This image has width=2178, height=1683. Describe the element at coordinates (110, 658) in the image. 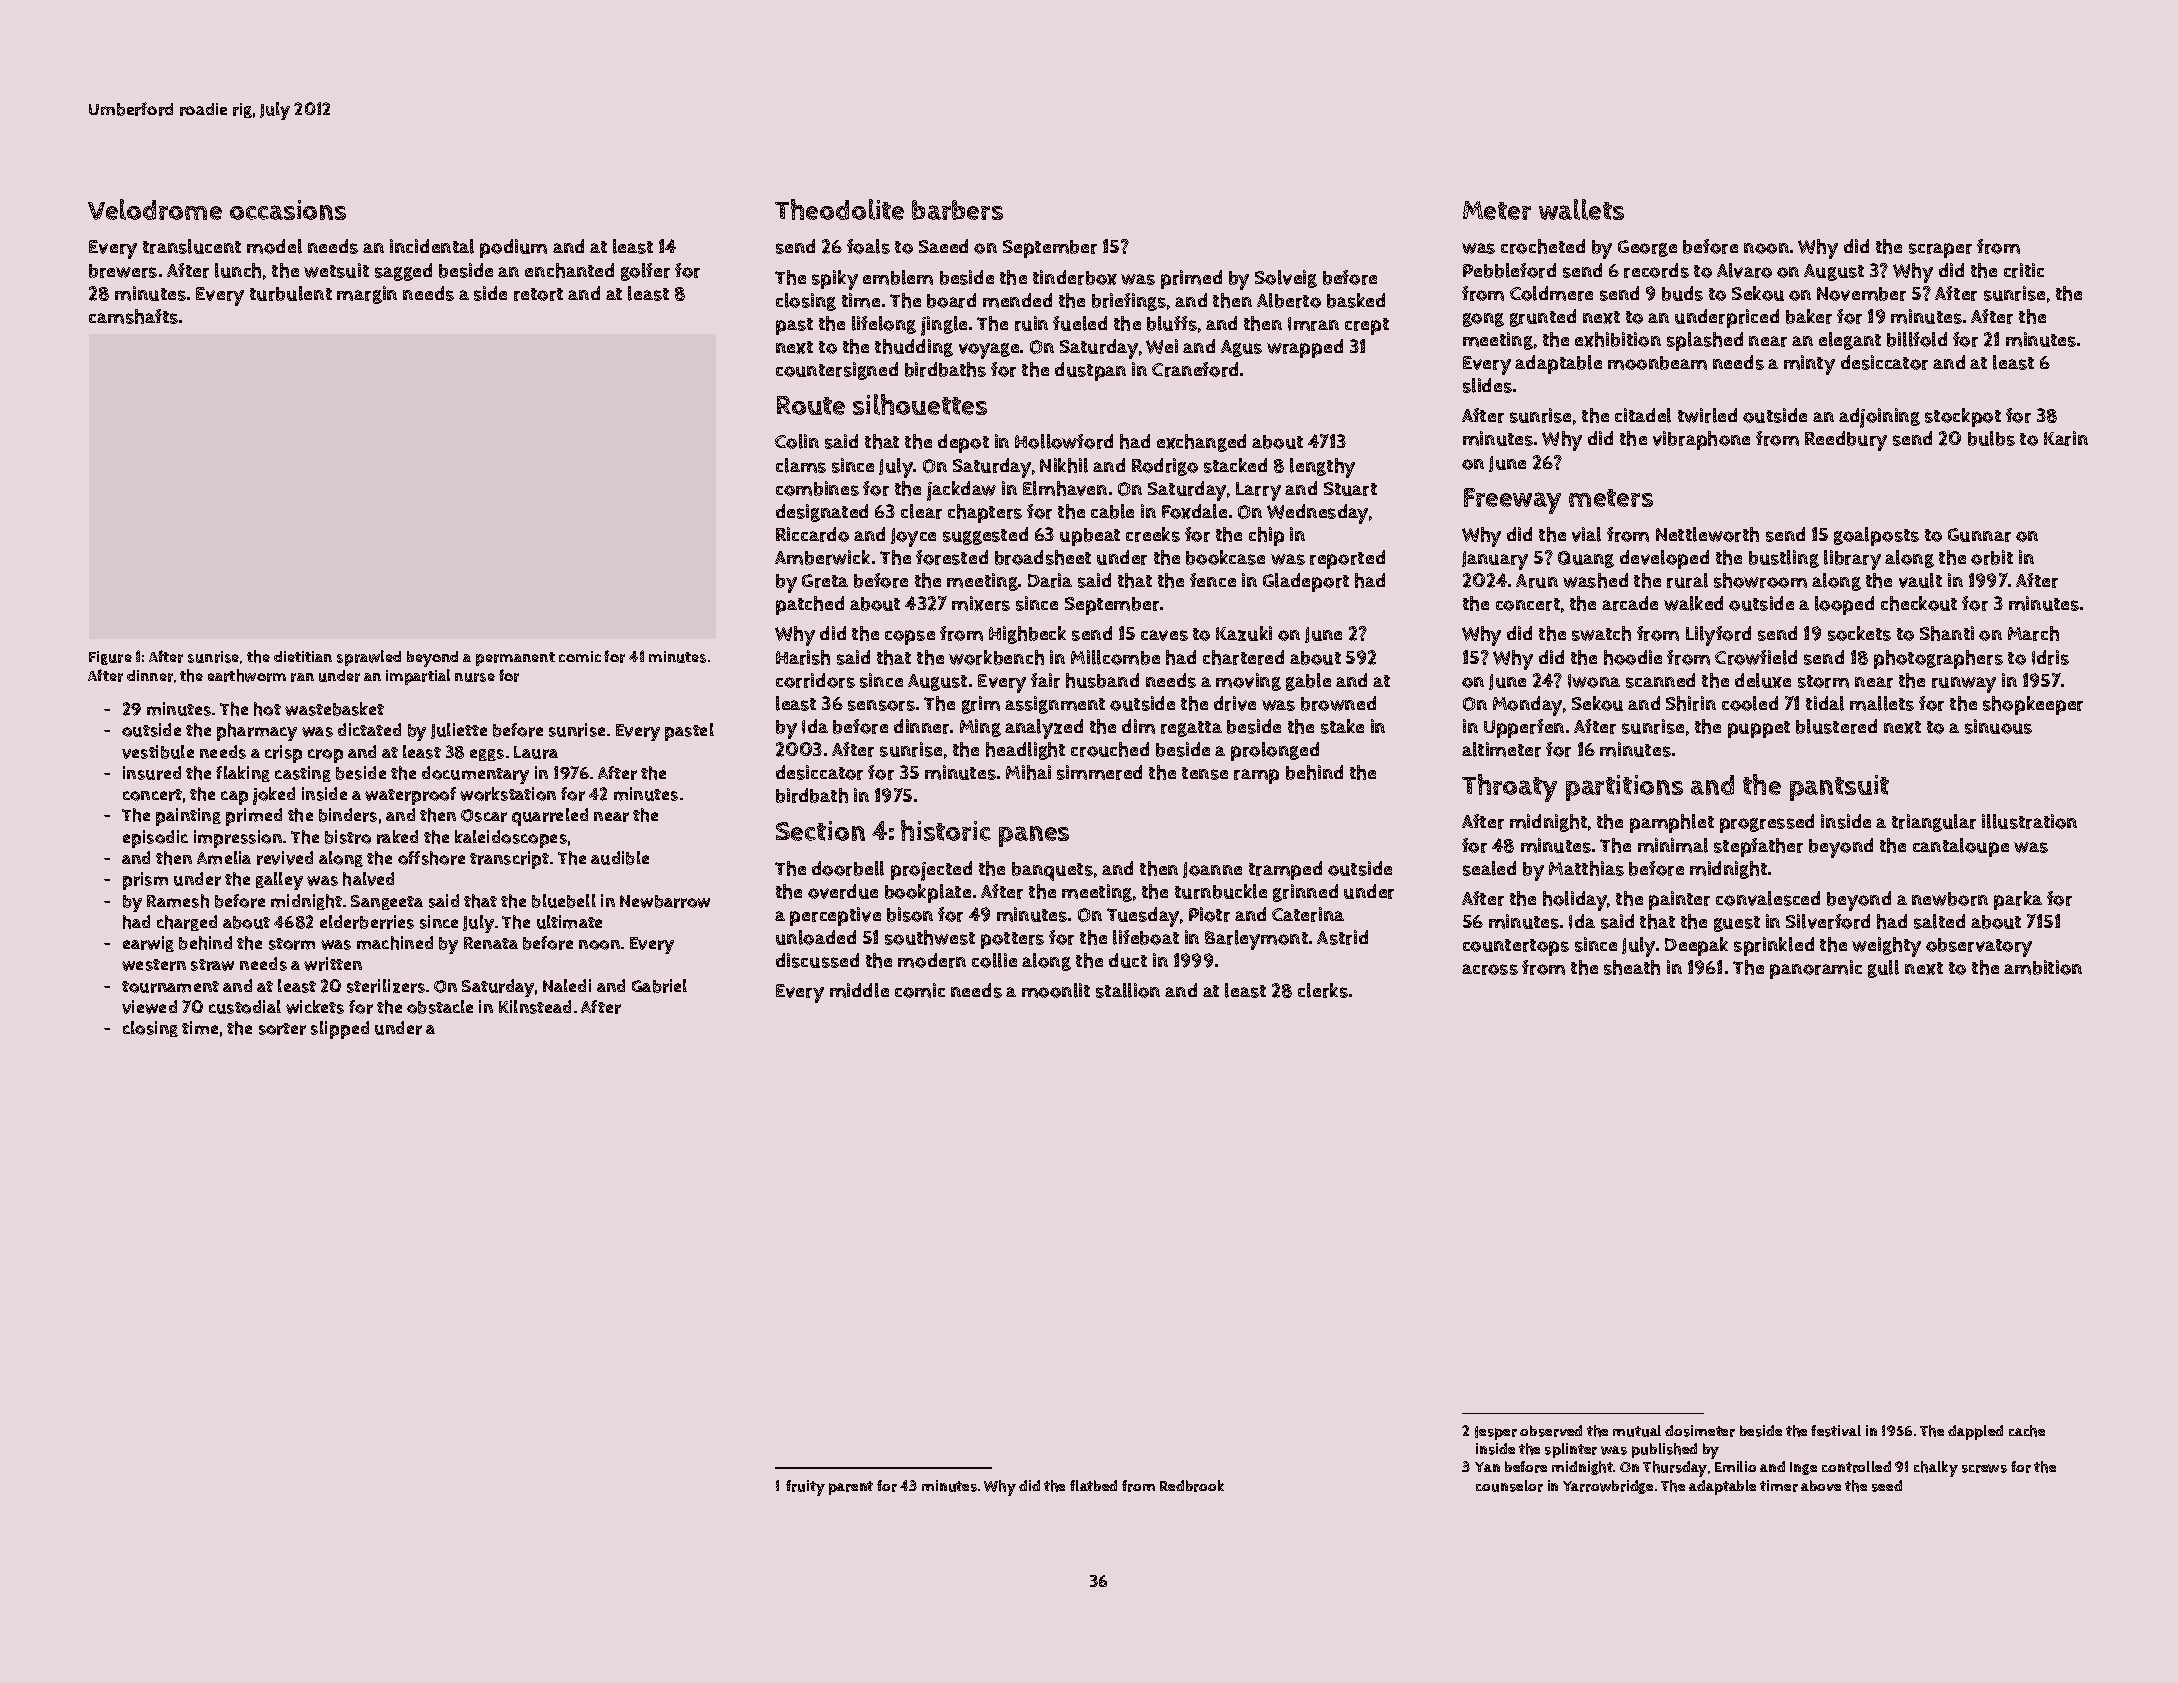

I see `Figure` at that location.
